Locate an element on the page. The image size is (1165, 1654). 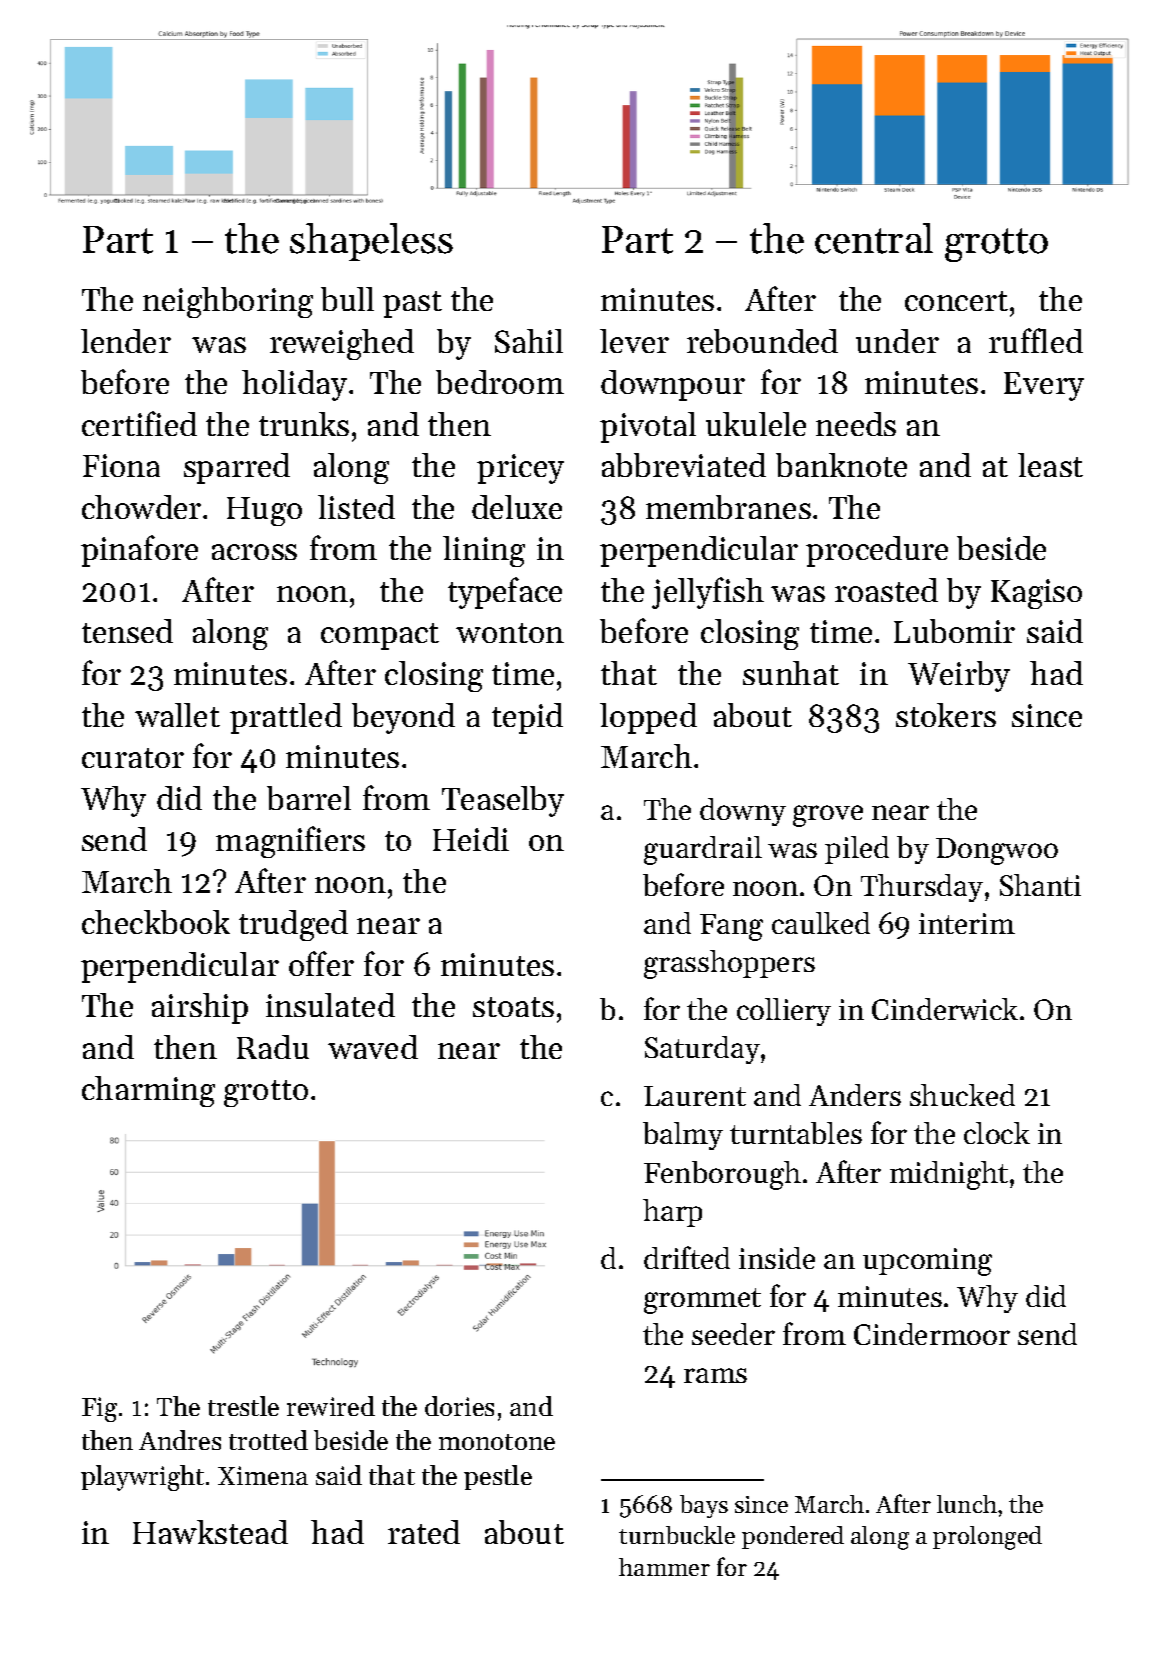
Shanti is located at coordinates (1040, 885).
